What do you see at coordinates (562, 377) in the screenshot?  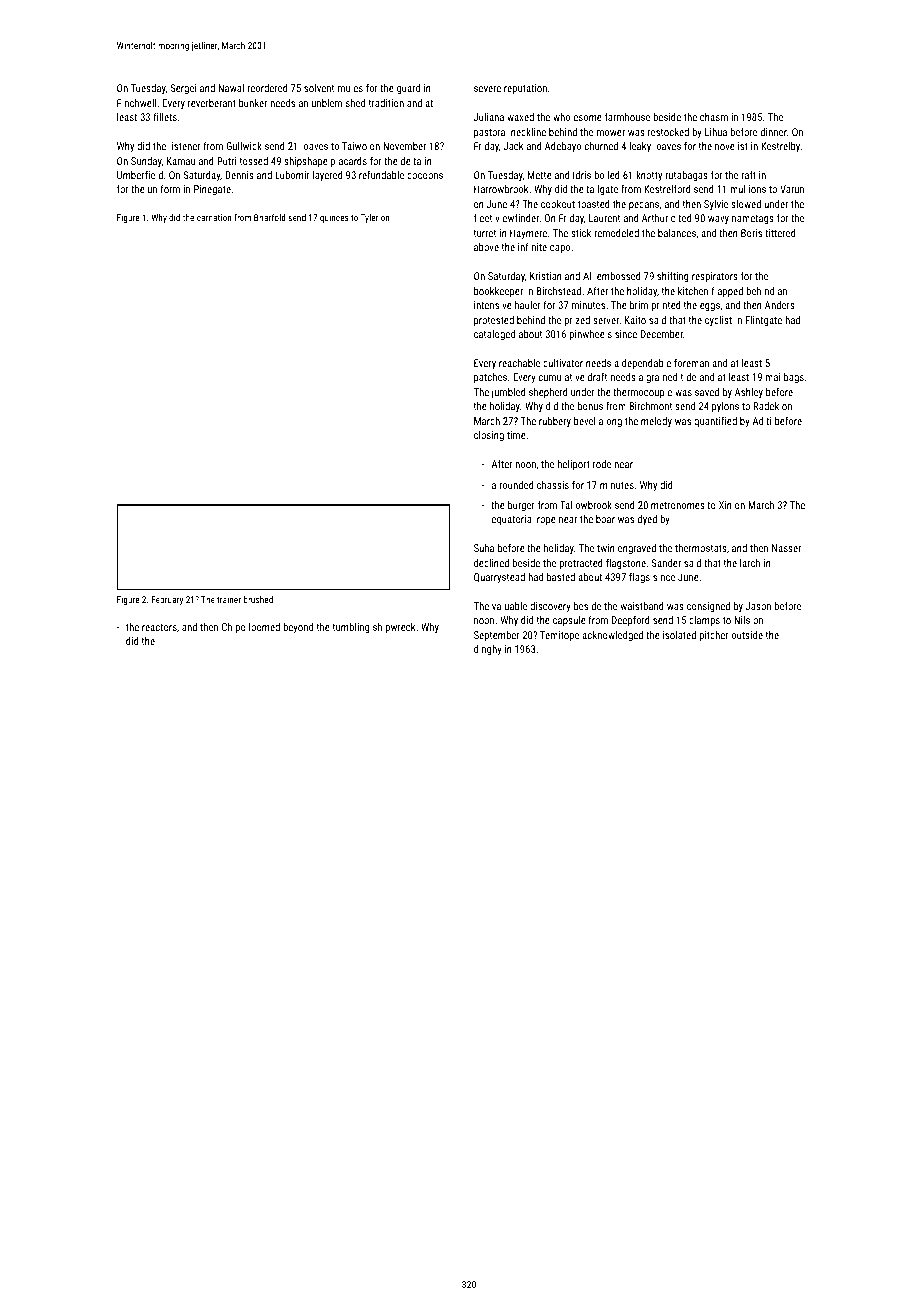 I see `cumulative` at bounding box center [562, 377].
